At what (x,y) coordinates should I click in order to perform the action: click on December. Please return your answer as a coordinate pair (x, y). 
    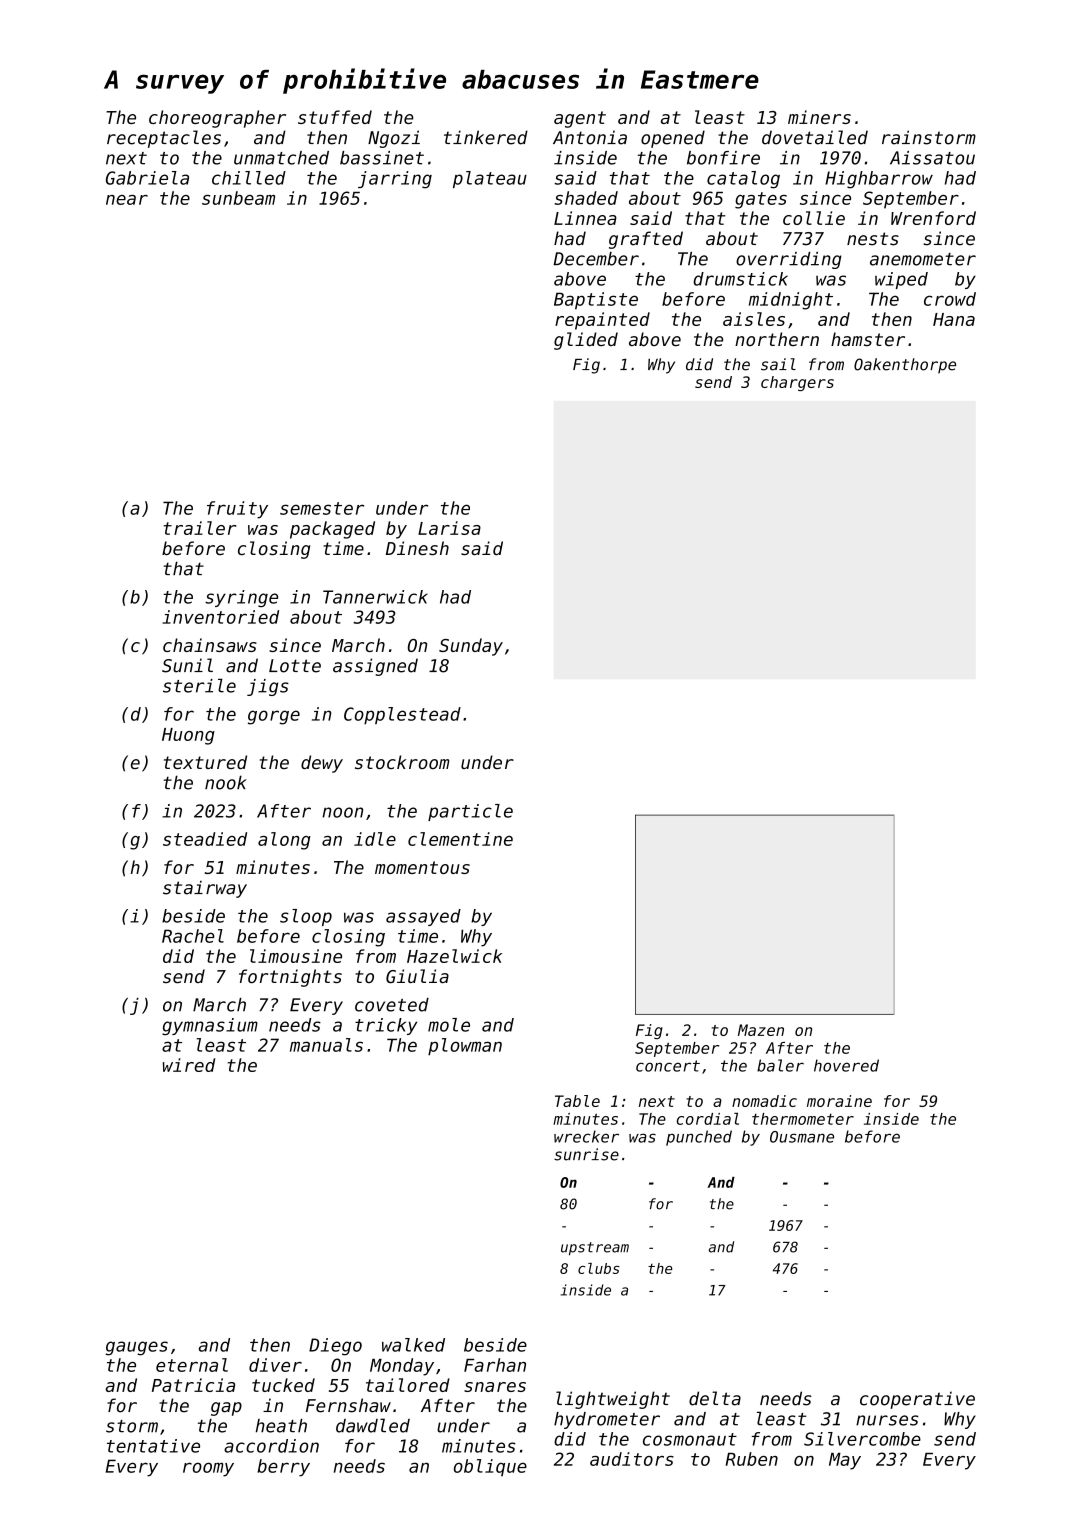
    Looking at the image, I should click on (596, 259).
